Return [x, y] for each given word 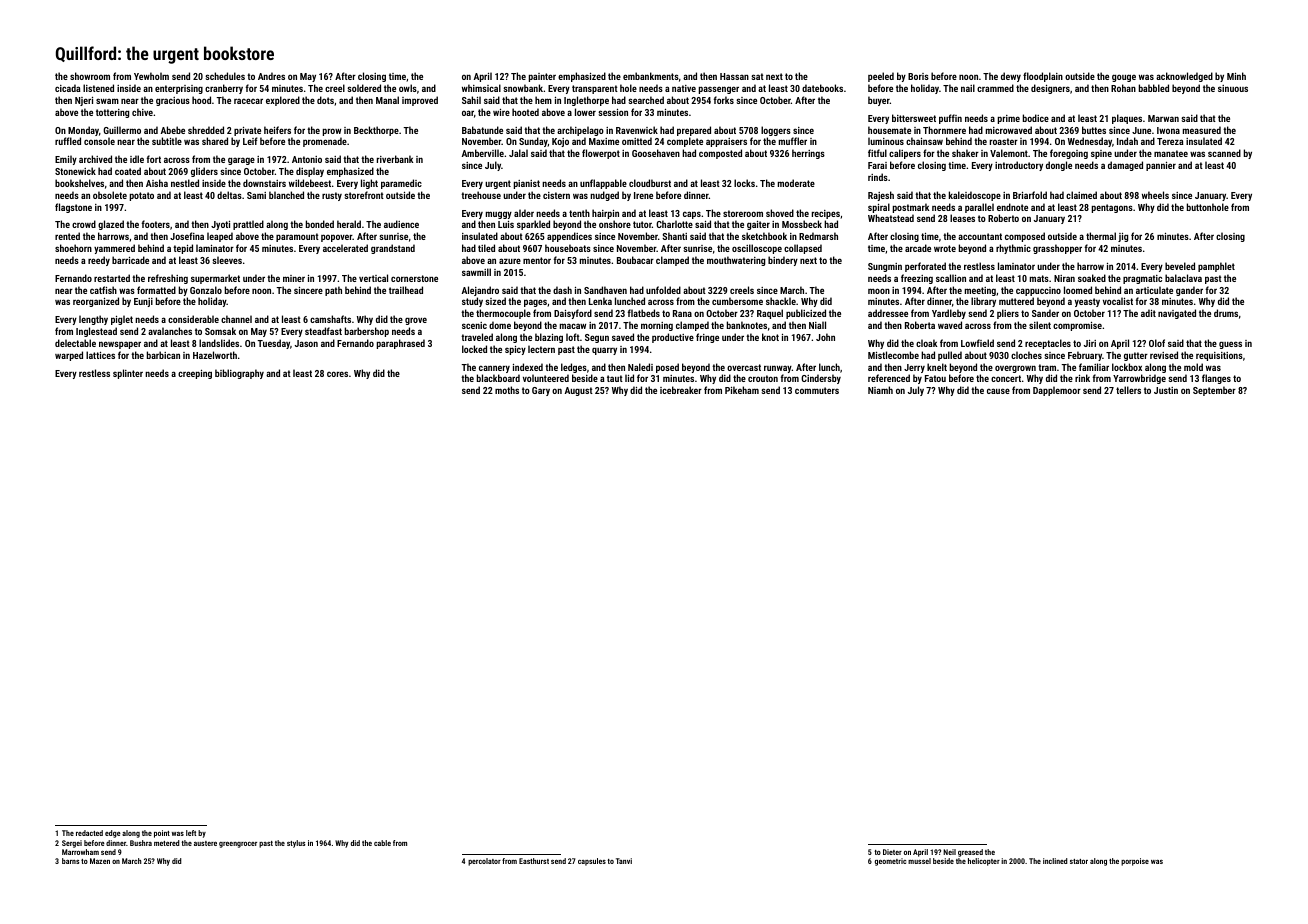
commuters [817, 390]
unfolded [663, 290]
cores [337, 374]
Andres [271, 76]
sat [757, 76]
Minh [1236, 76]
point [162, 834]
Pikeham [742, 390]
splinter [128, 374]
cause [998, 391]
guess [1230, 345]
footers [155, 224]
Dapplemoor [1057, 391]
